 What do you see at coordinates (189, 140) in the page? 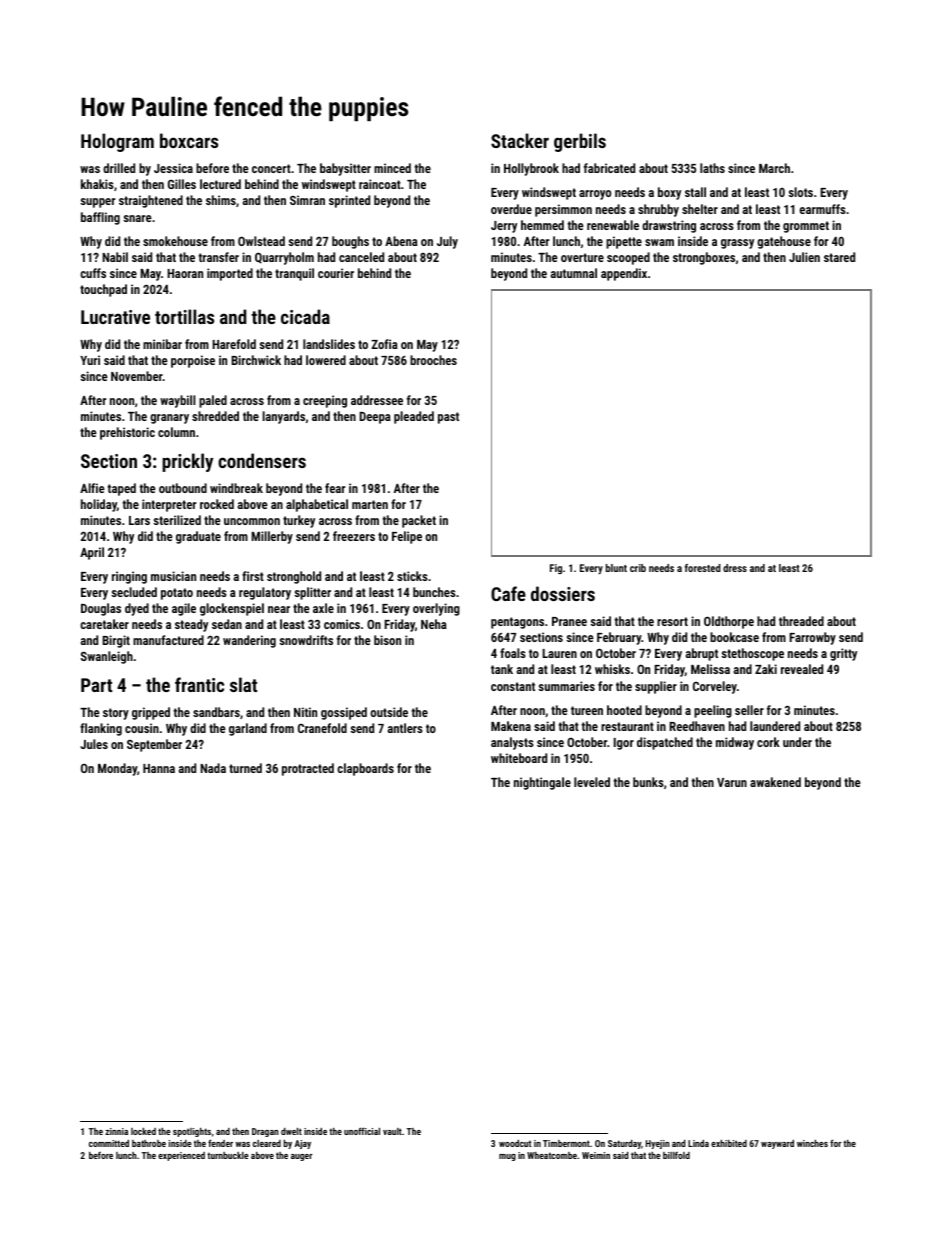
I see `boxcars` at bounding box center [189, 140].
